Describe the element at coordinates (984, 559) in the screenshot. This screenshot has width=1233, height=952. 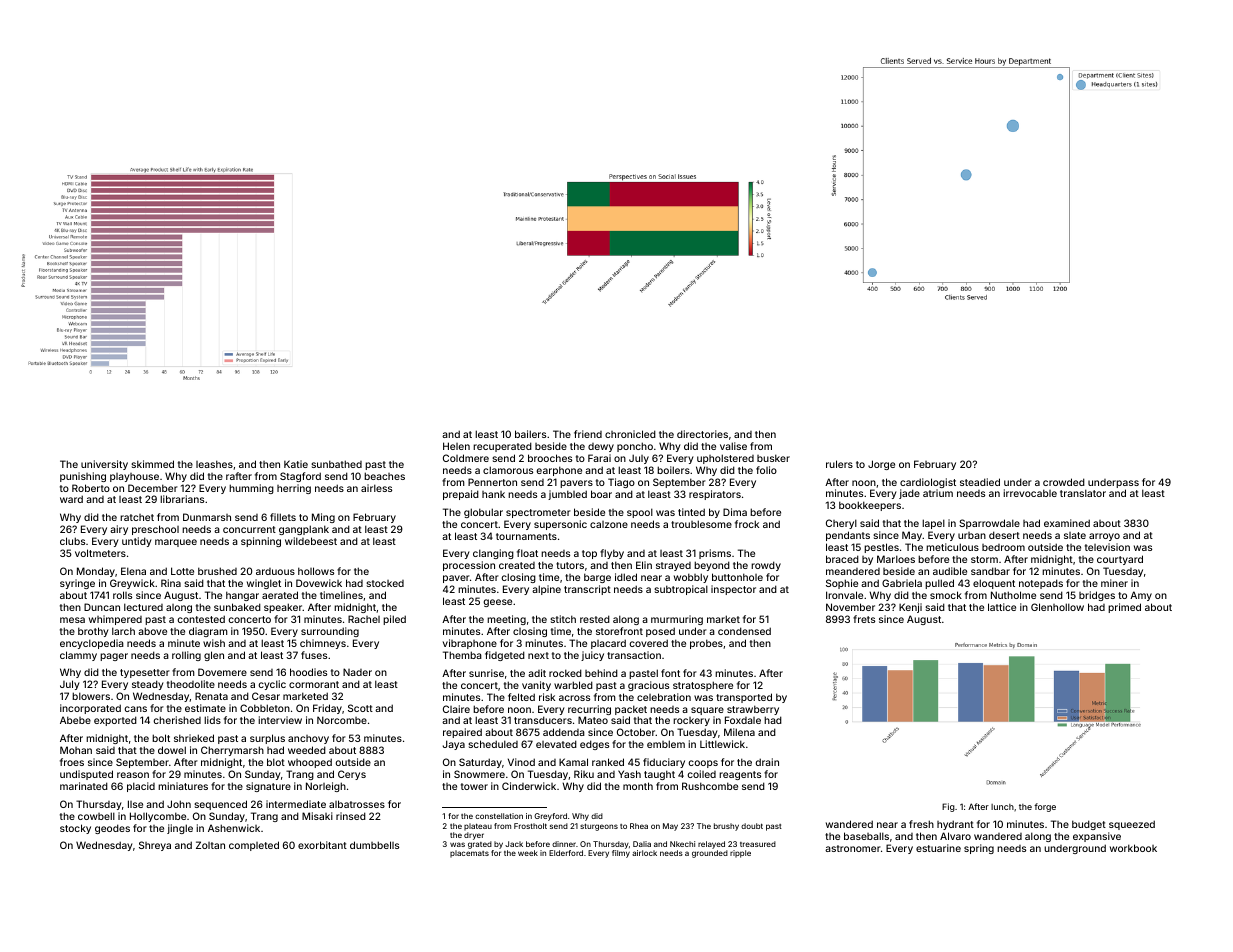
I see `storm` at that location.
